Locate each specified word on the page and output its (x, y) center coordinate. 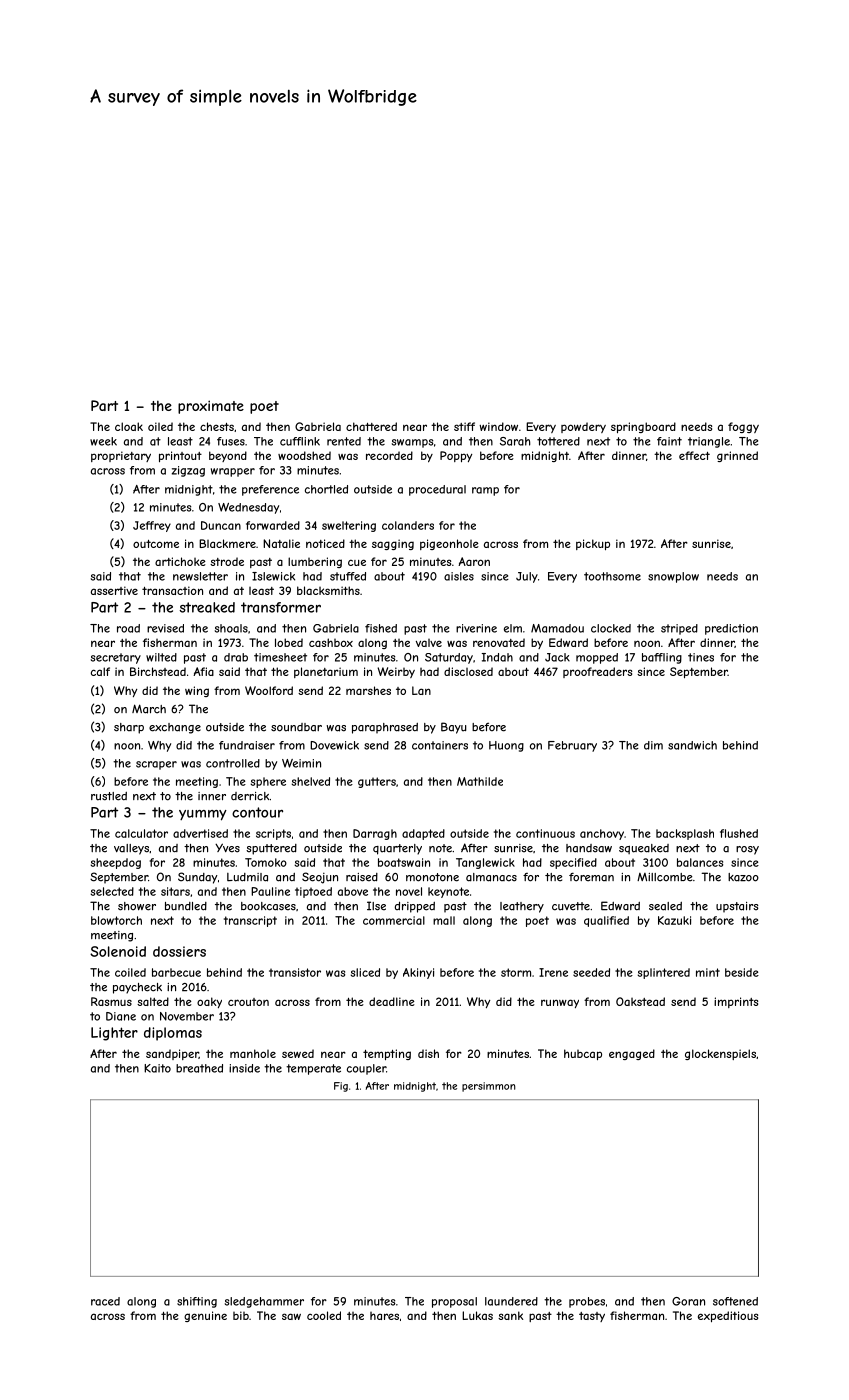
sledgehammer (264, 1302)
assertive (114, 590)
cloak (129, 426)
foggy (743, 427)
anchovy (602, 834)
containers (440, 745)
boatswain (404, 862)
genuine (205, 1316)
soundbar (296, 727)
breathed (199, 1068)
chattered (371, 426)
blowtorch (116, 920)
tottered (558, 441)
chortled (326, 489)
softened (735, 1301)
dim (653, 745)
